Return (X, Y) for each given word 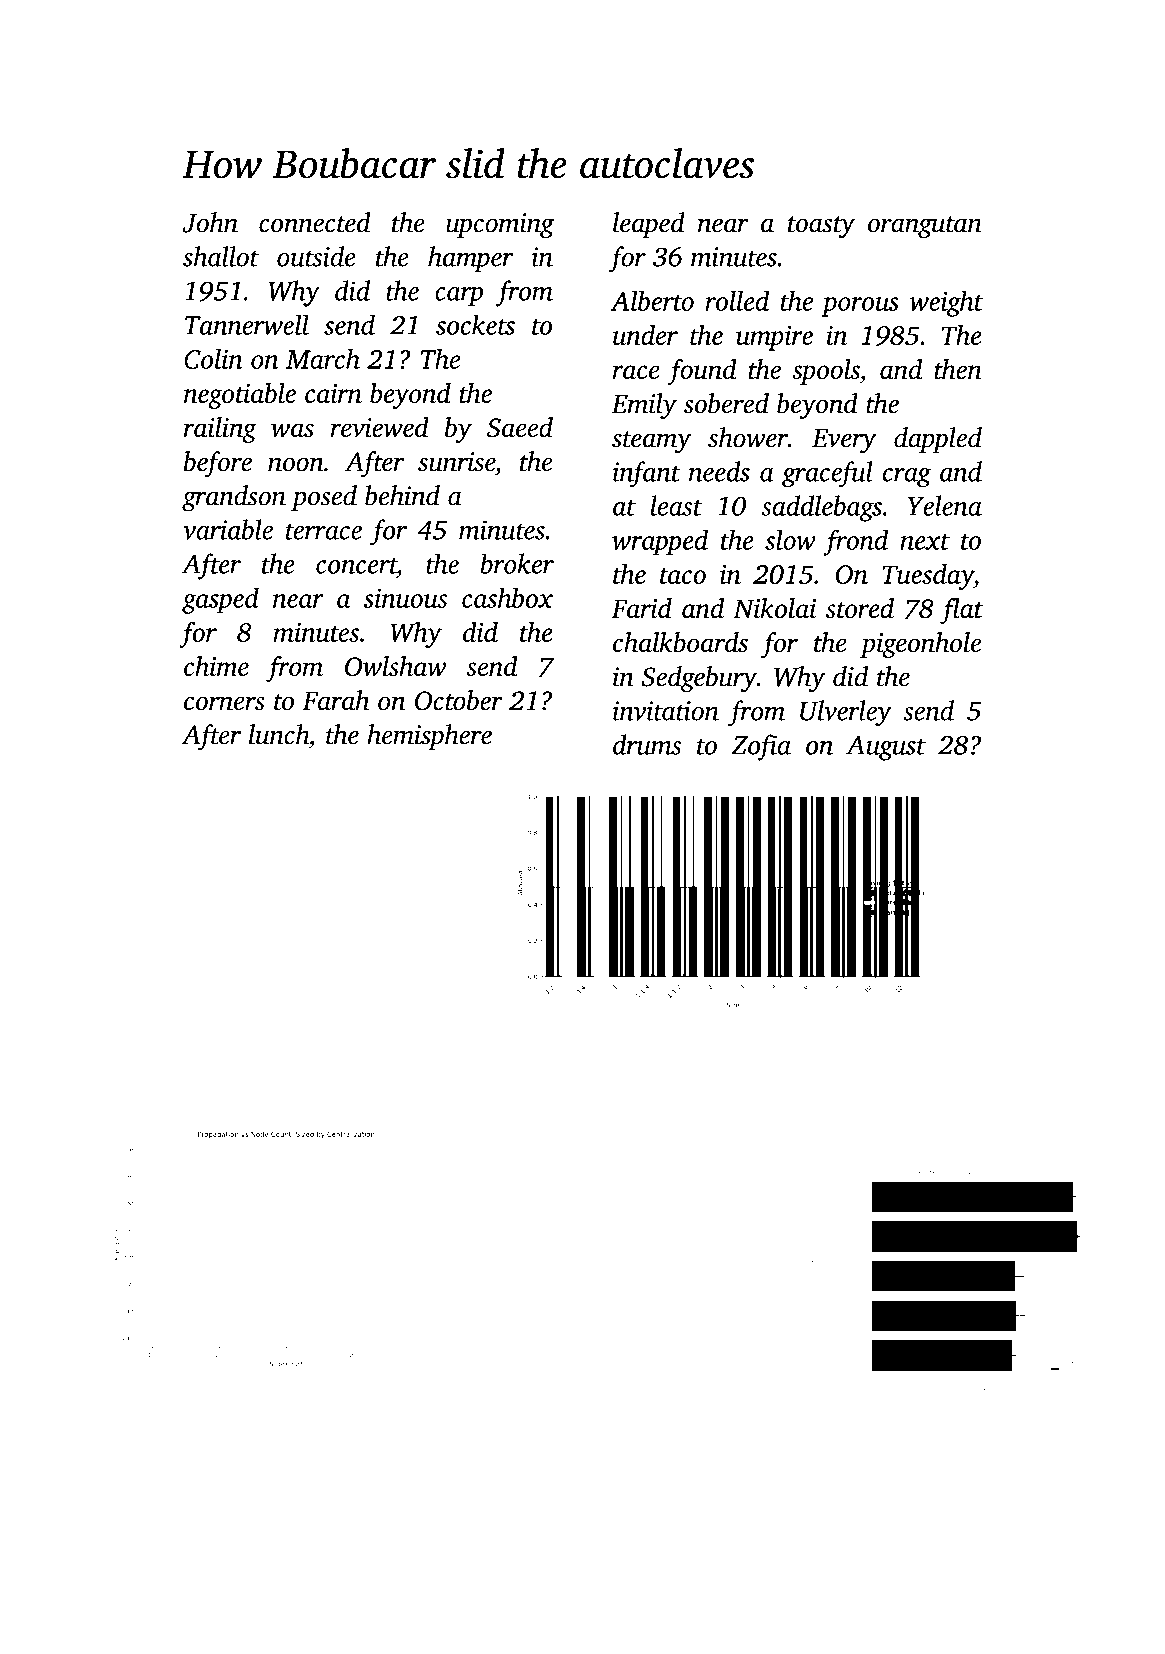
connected (315, 222)
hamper (471, 259)
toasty (821, 227)
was (292, 430)
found (702, 372)
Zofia (761, 747)
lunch (279, 734)
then (958, 369)
